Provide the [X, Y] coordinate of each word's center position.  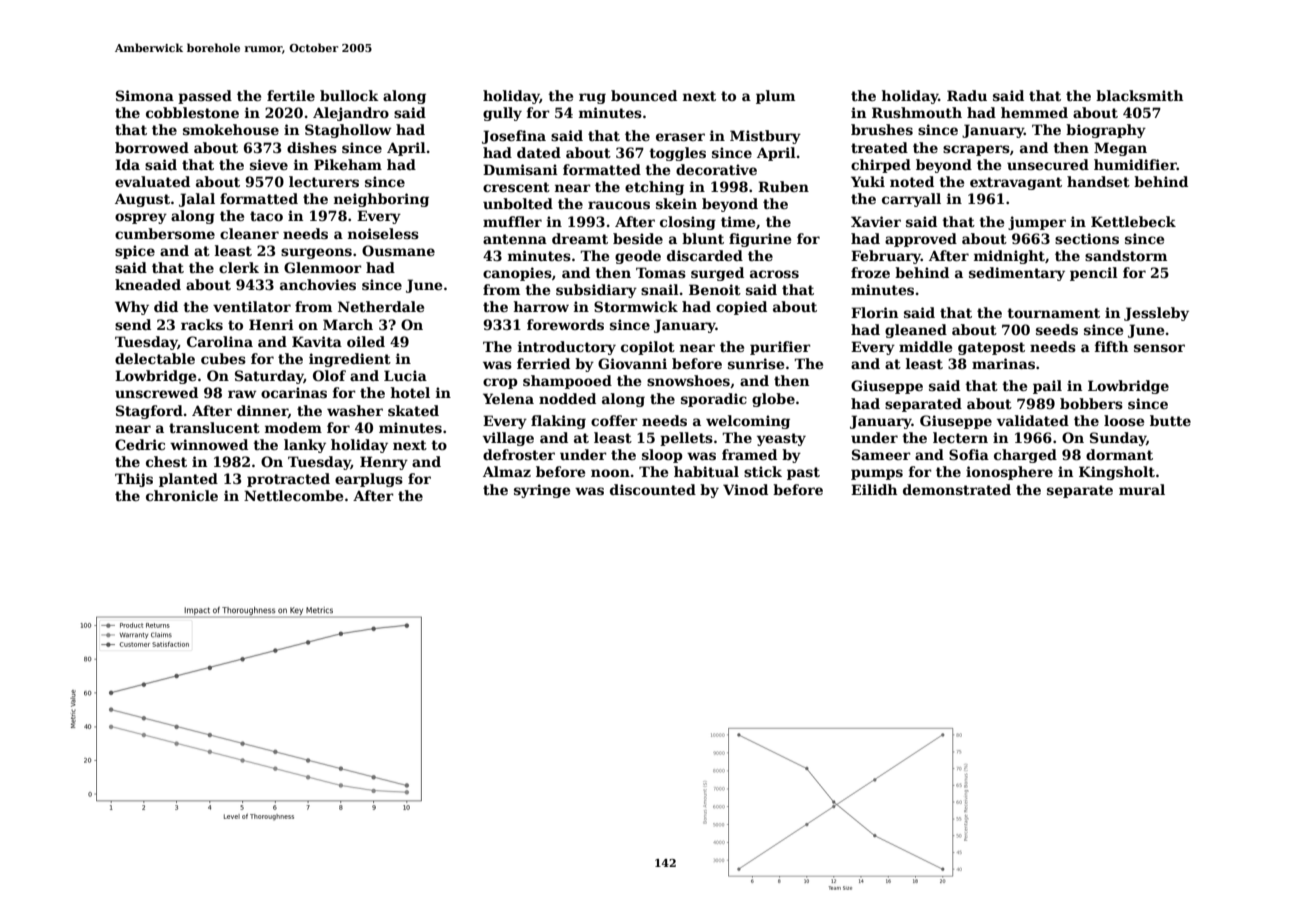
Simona [145, 95]
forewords [565, 324]
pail [1047, 387]
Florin [874, 312]
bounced [644, 95]
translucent [214, 427]
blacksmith [1139, 95]
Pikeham [348, 164]
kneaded [148, 284]
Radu [967, 95]
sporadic [714, 400]
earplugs [369, 480]
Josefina [514, 137]
